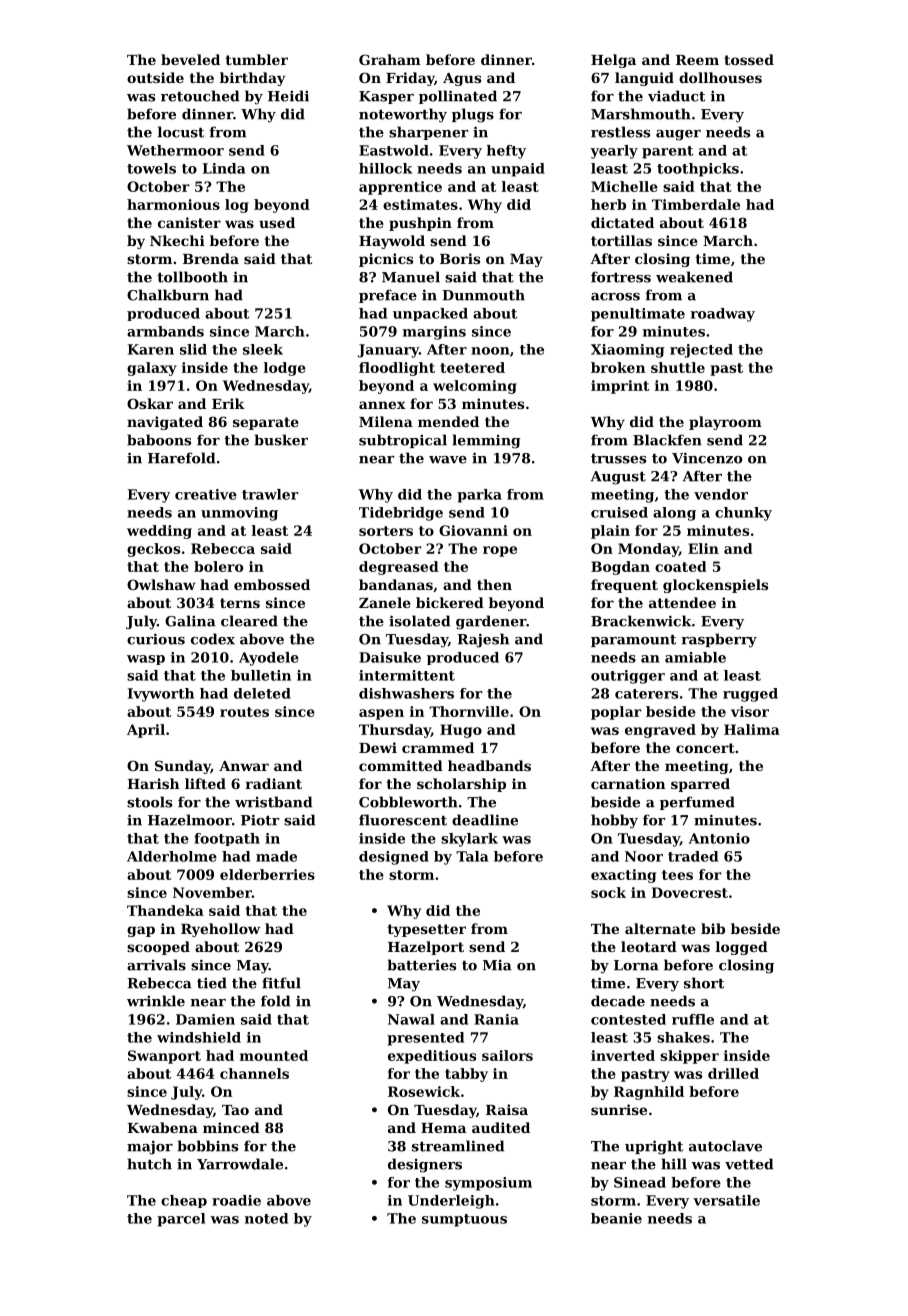 This screenshot has height=1316, width=908. Describe the element at coordinates (707, 458) in the screenshot. I see `Vincenzo` at that location.
